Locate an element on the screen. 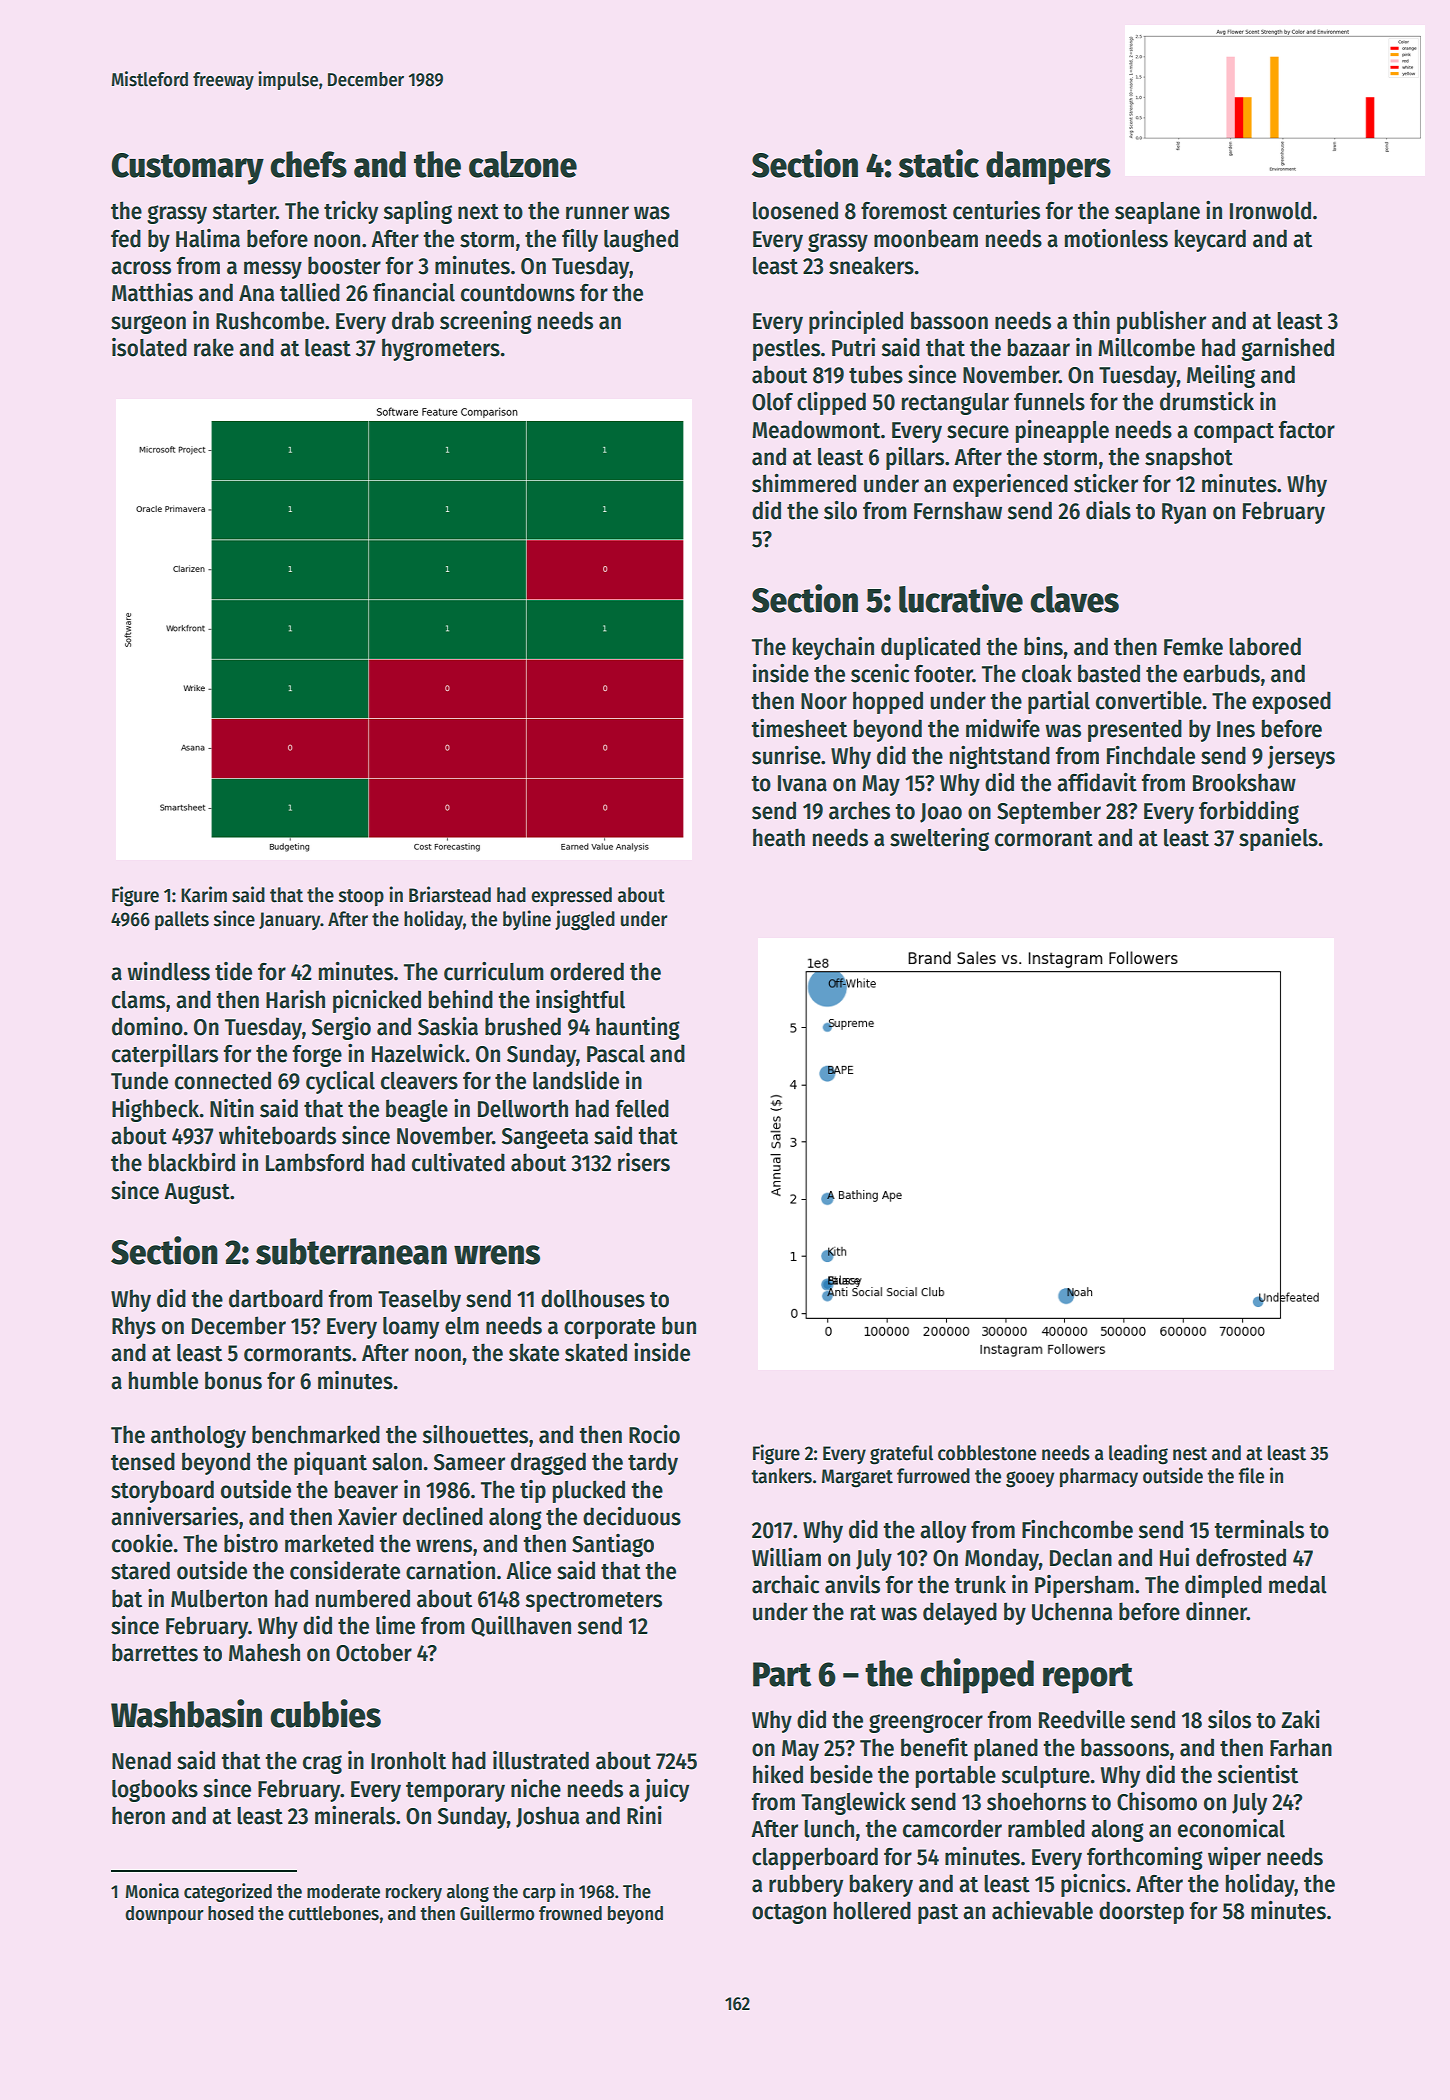 The height and width of the screenshot is (2100, 1450). timesheet is located at coordinates (799, 728).
